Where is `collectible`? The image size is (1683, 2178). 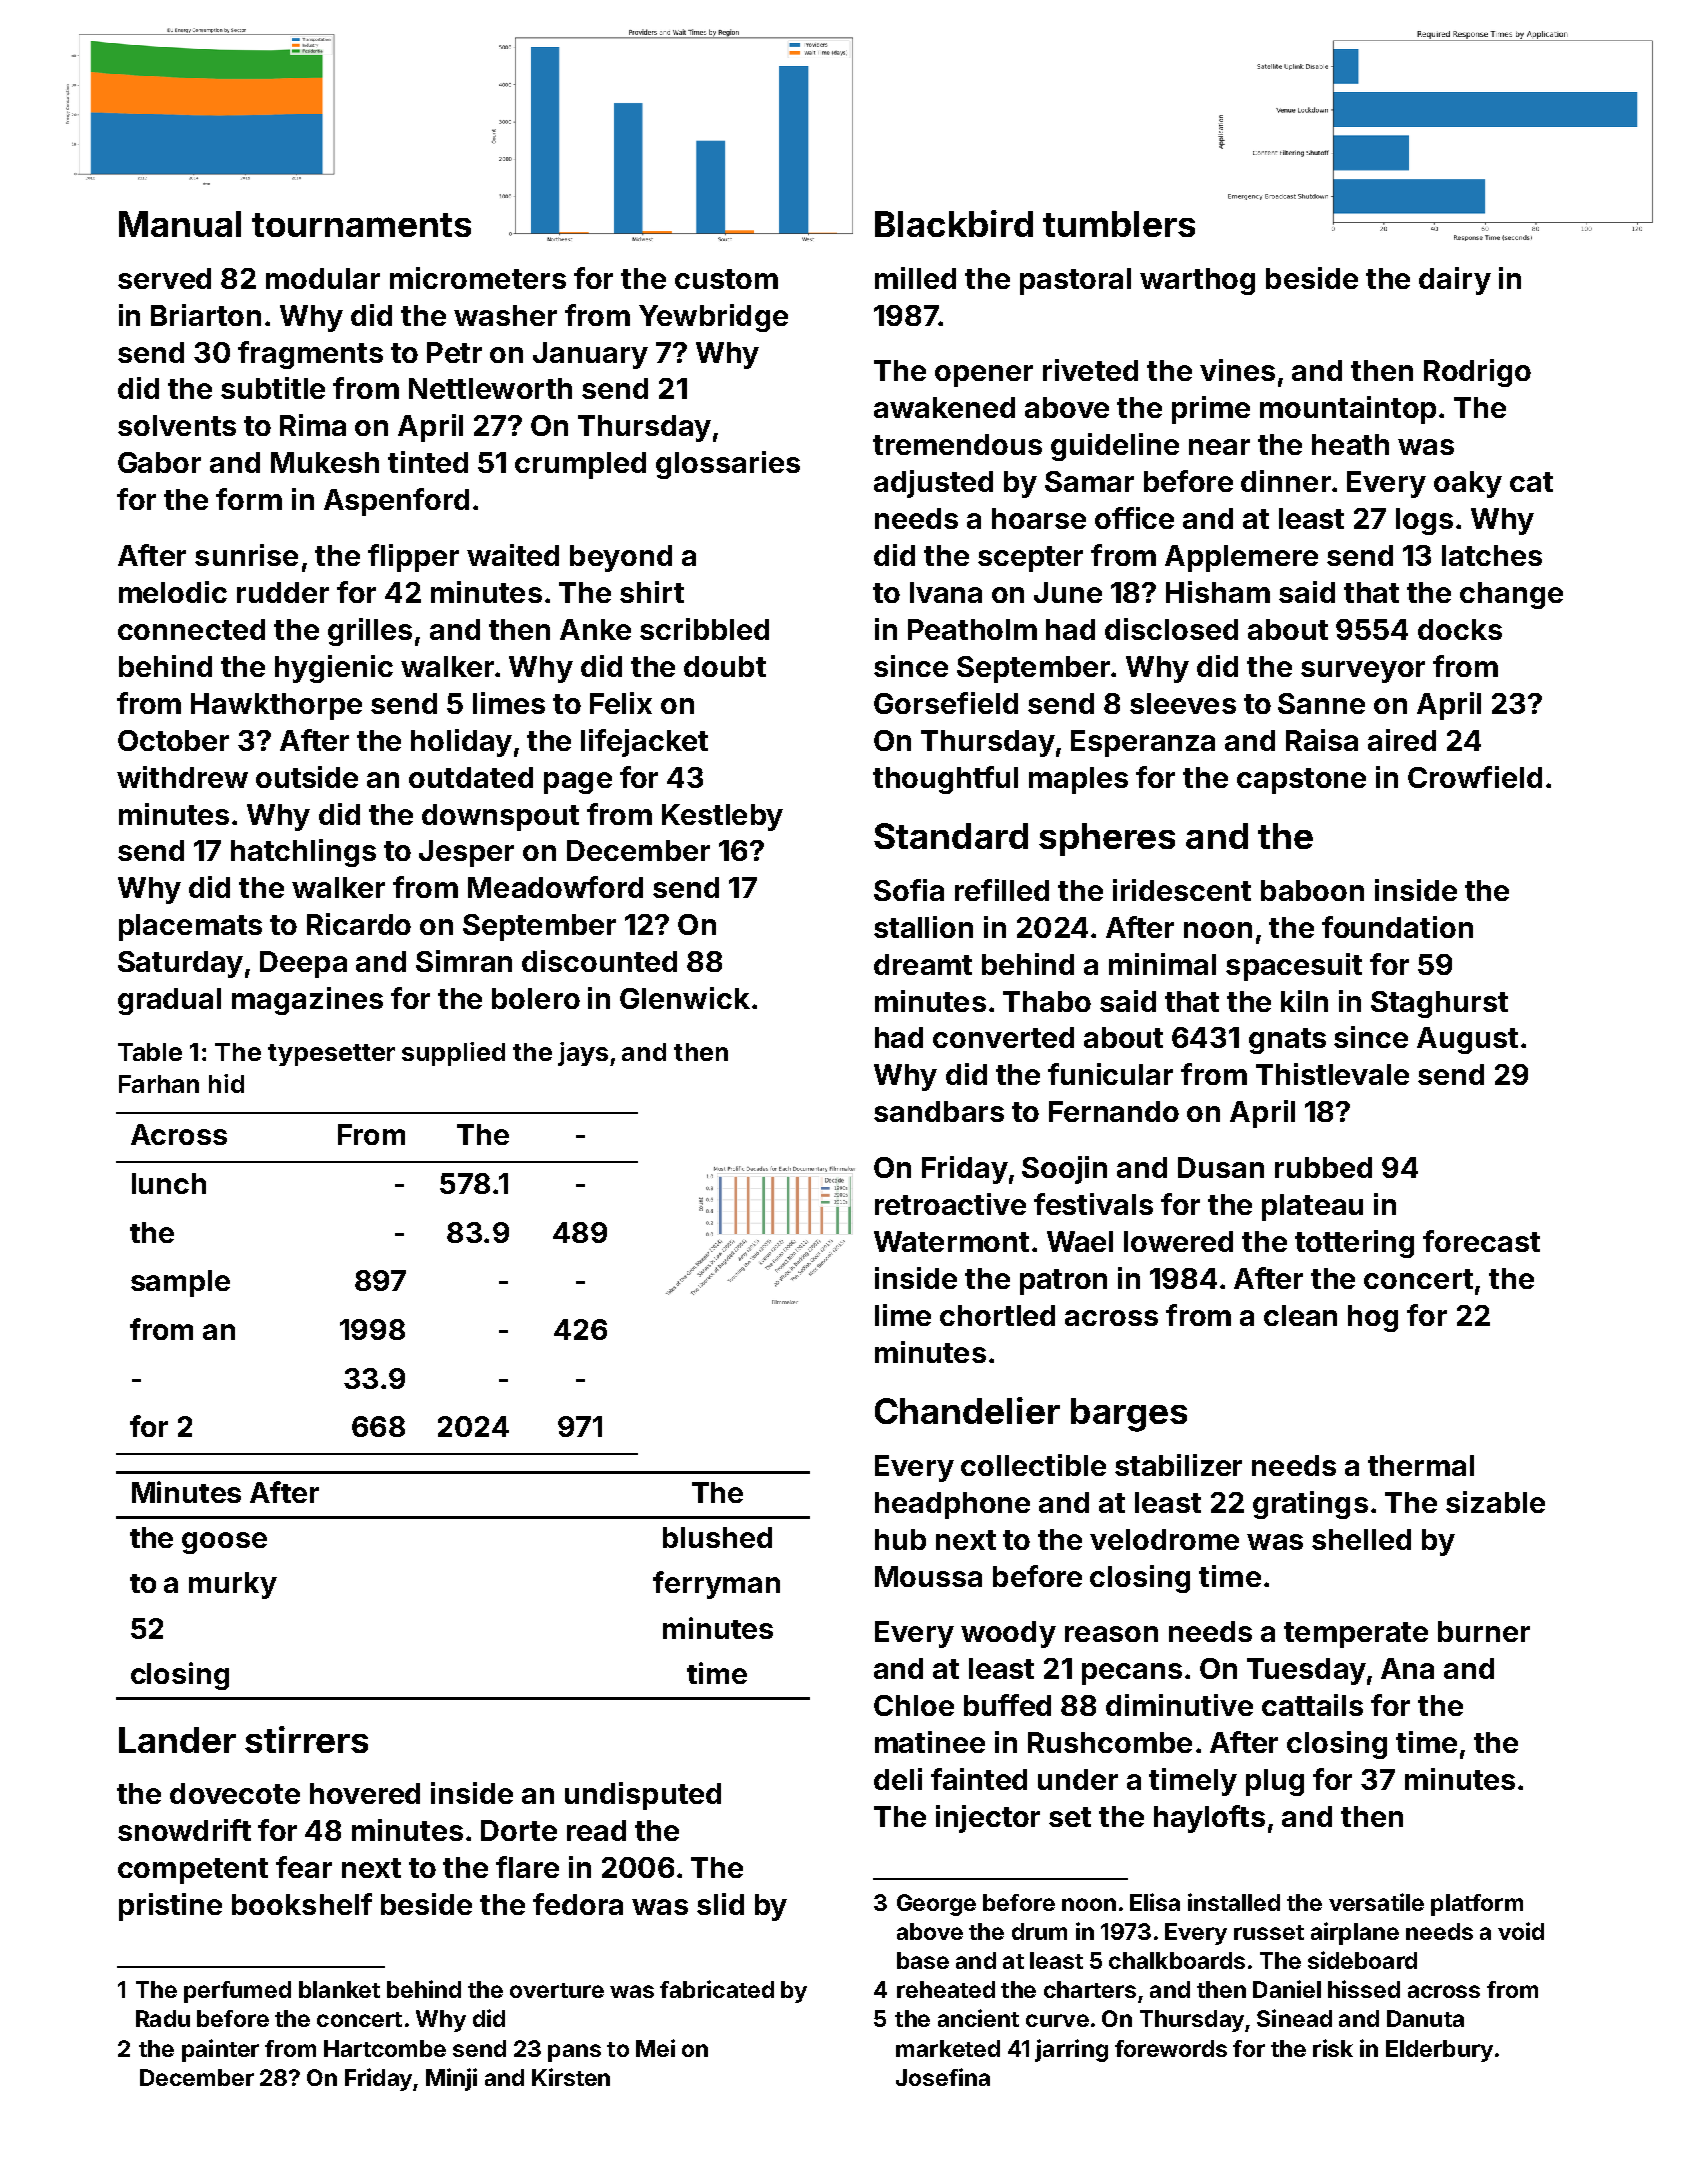 collectible is located at coordinates (1033, 1465).
